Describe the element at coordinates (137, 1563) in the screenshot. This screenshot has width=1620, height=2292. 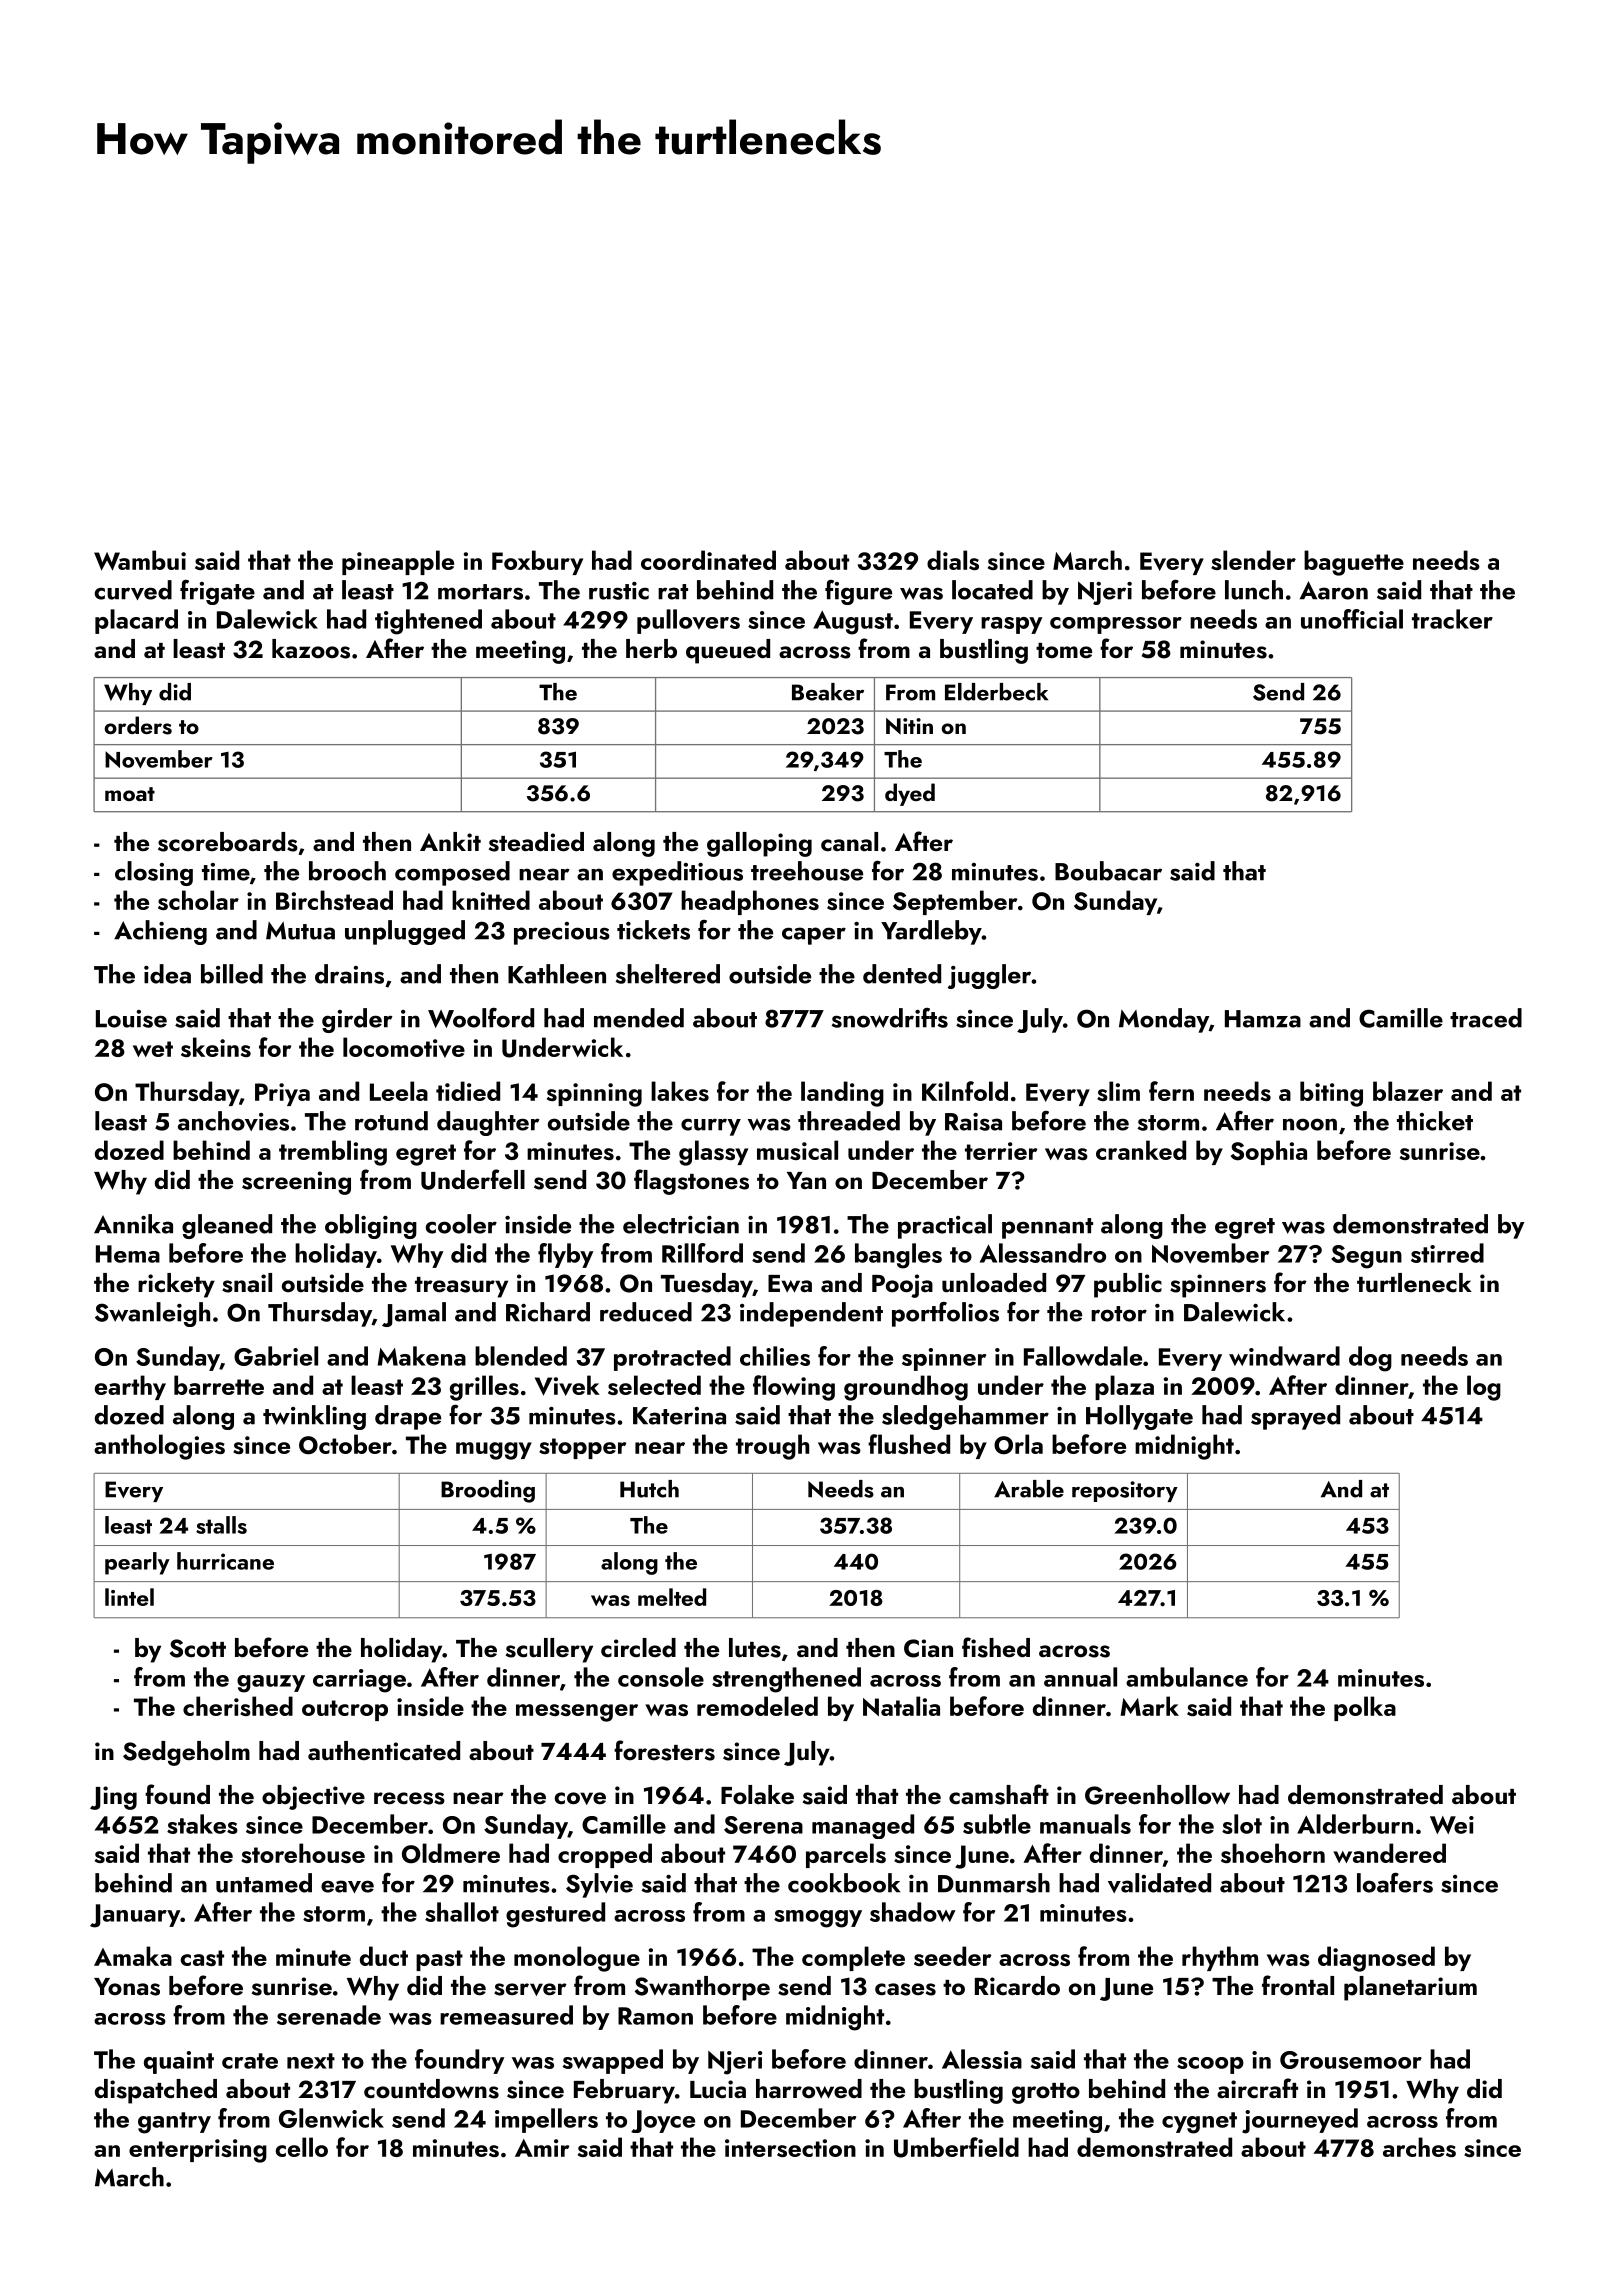
I see `pearly` at that location.
